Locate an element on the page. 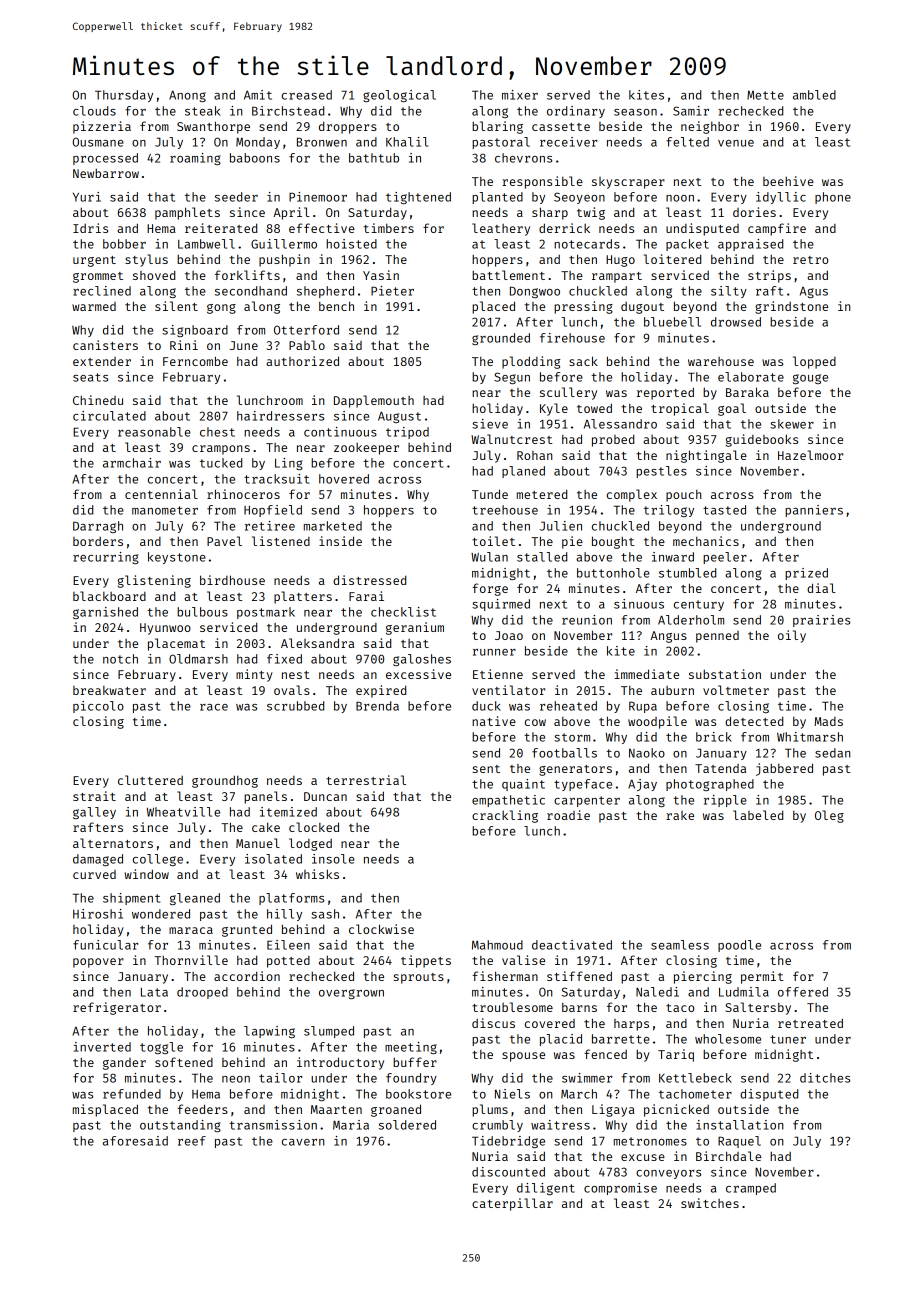  transmission is located at coordinates (273, 1125).
